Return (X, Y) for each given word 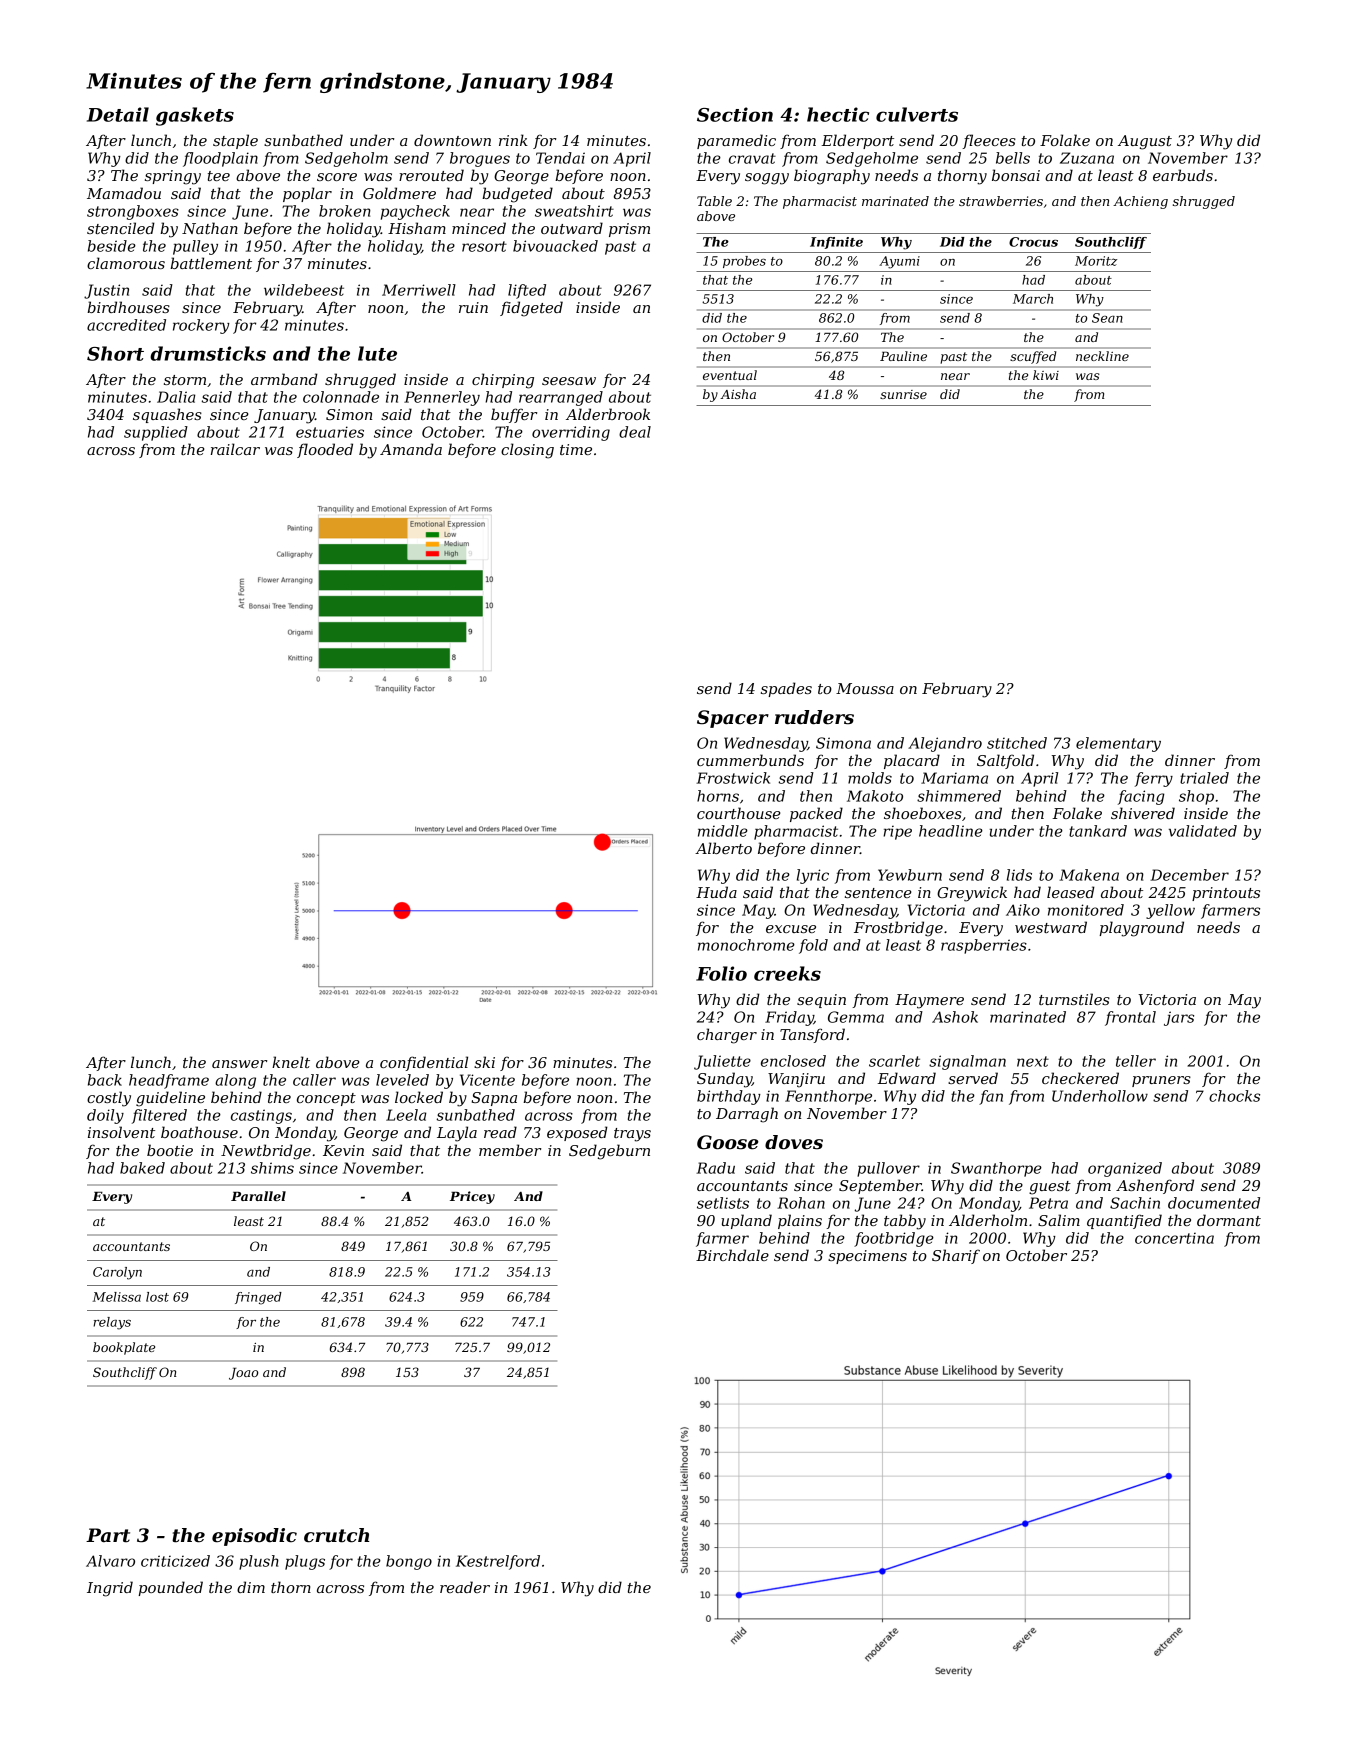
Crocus (1033, 242)
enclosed (793, 1061)
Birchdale (732, 1255)
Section (735, 114)
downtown (452, 140)
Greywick (972, 894)
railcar (235, 449)
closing (527, 451)
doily (105, 1116)
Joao (243, 1374)
